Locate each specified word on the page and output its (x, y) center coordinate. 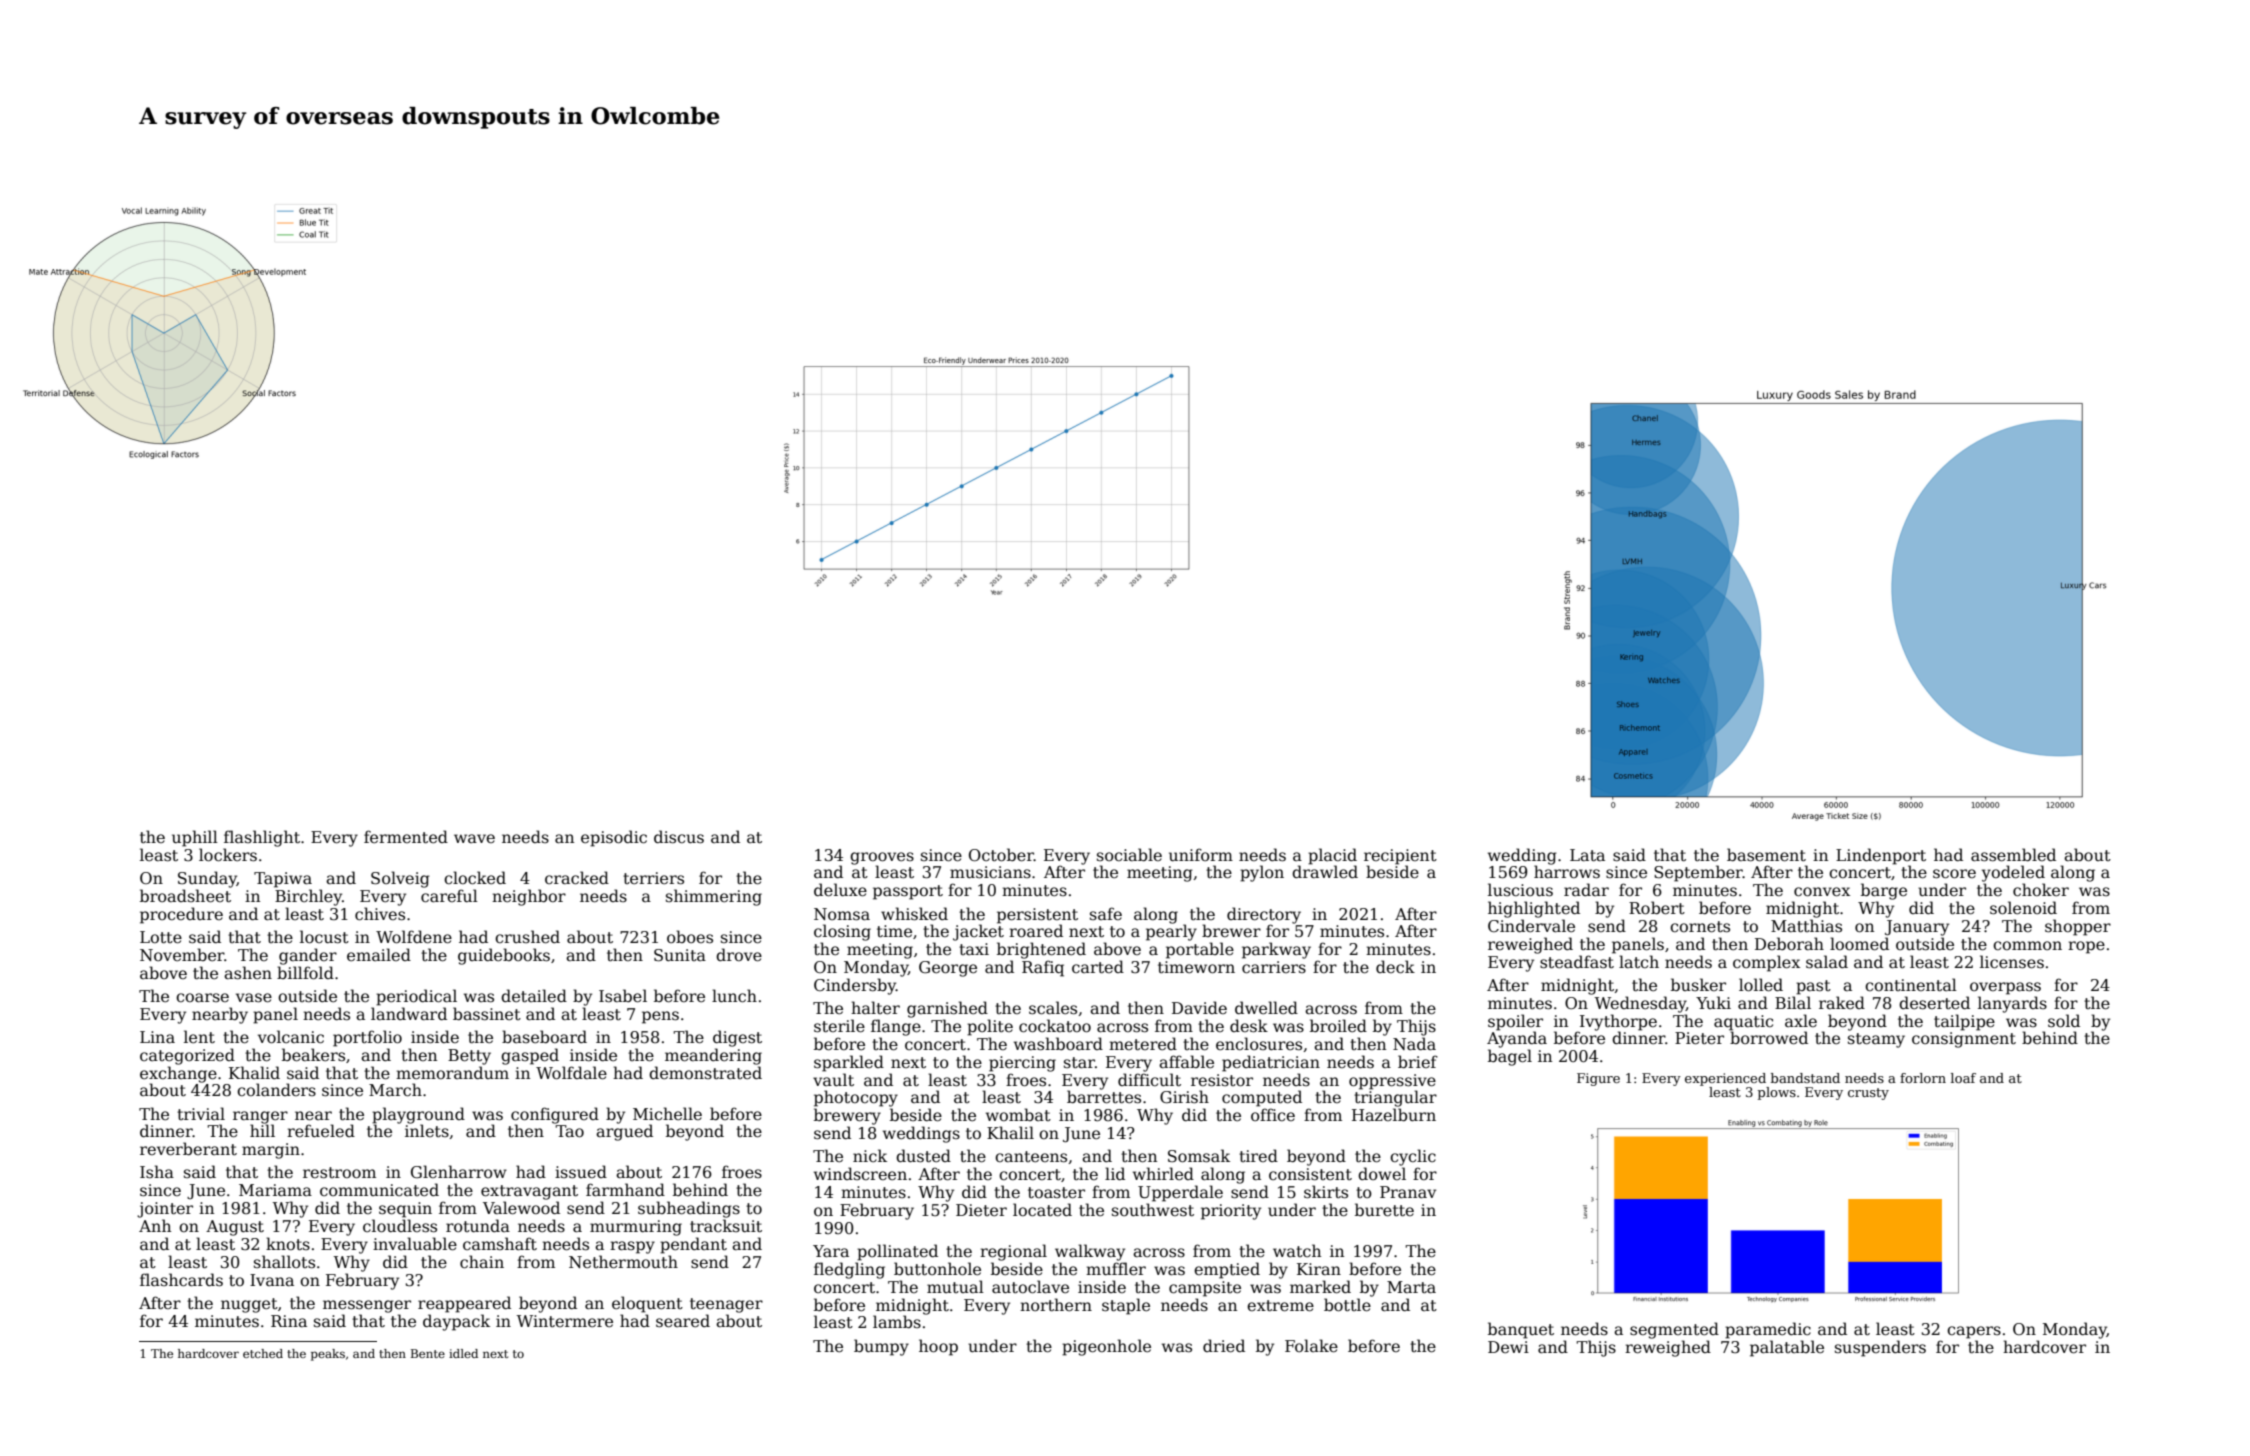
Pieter (1699, 1038)
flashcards (181, 1280)
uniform (1201, 854)
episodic (614, 838)
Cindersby (855, 986)
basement (1766, 855)
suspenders (1880, 1348)
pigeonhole (1106, 1347)
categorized (187, 1056)
